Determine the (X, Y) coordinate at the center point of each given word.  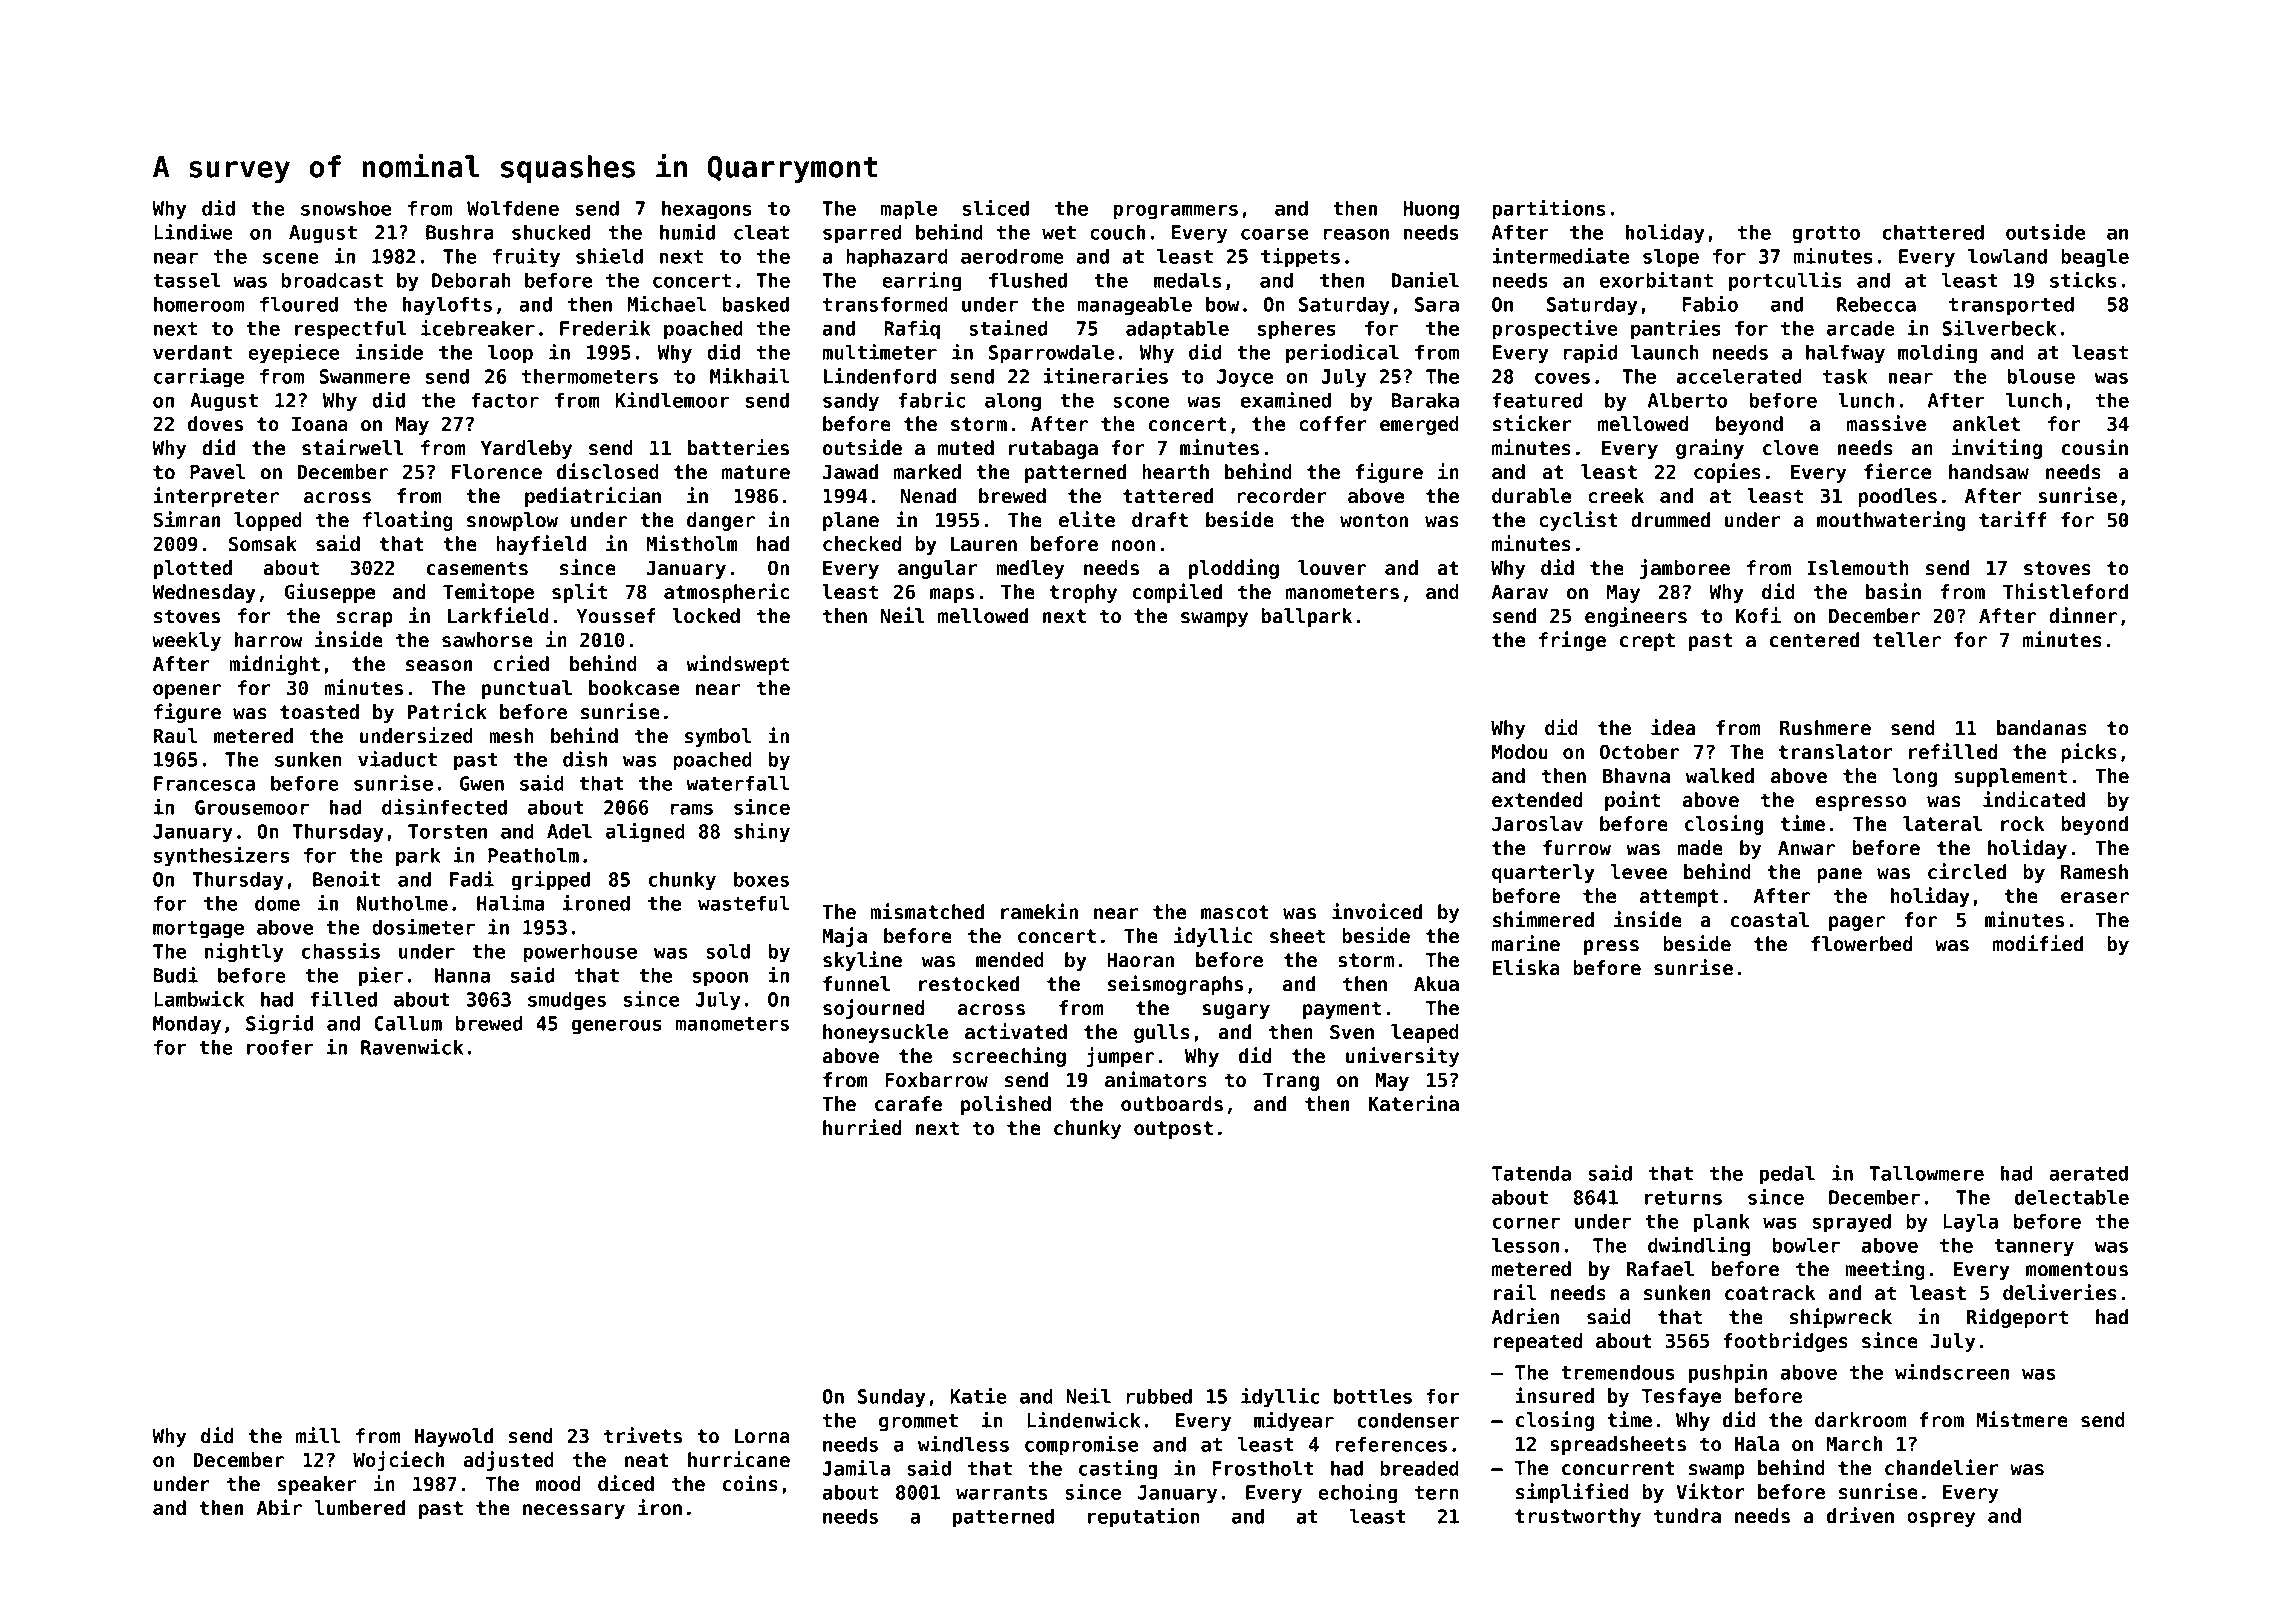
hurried (862, 1127)
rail (1515, 1292)
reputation (1144, 1518)
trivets (643, 1435)
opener (187, 691)
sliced (996, 208)
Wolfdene (513, 208)
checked (862, 544)
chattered (1933, 232)
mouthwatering (1891, 521)
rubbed (1159, 1396)
